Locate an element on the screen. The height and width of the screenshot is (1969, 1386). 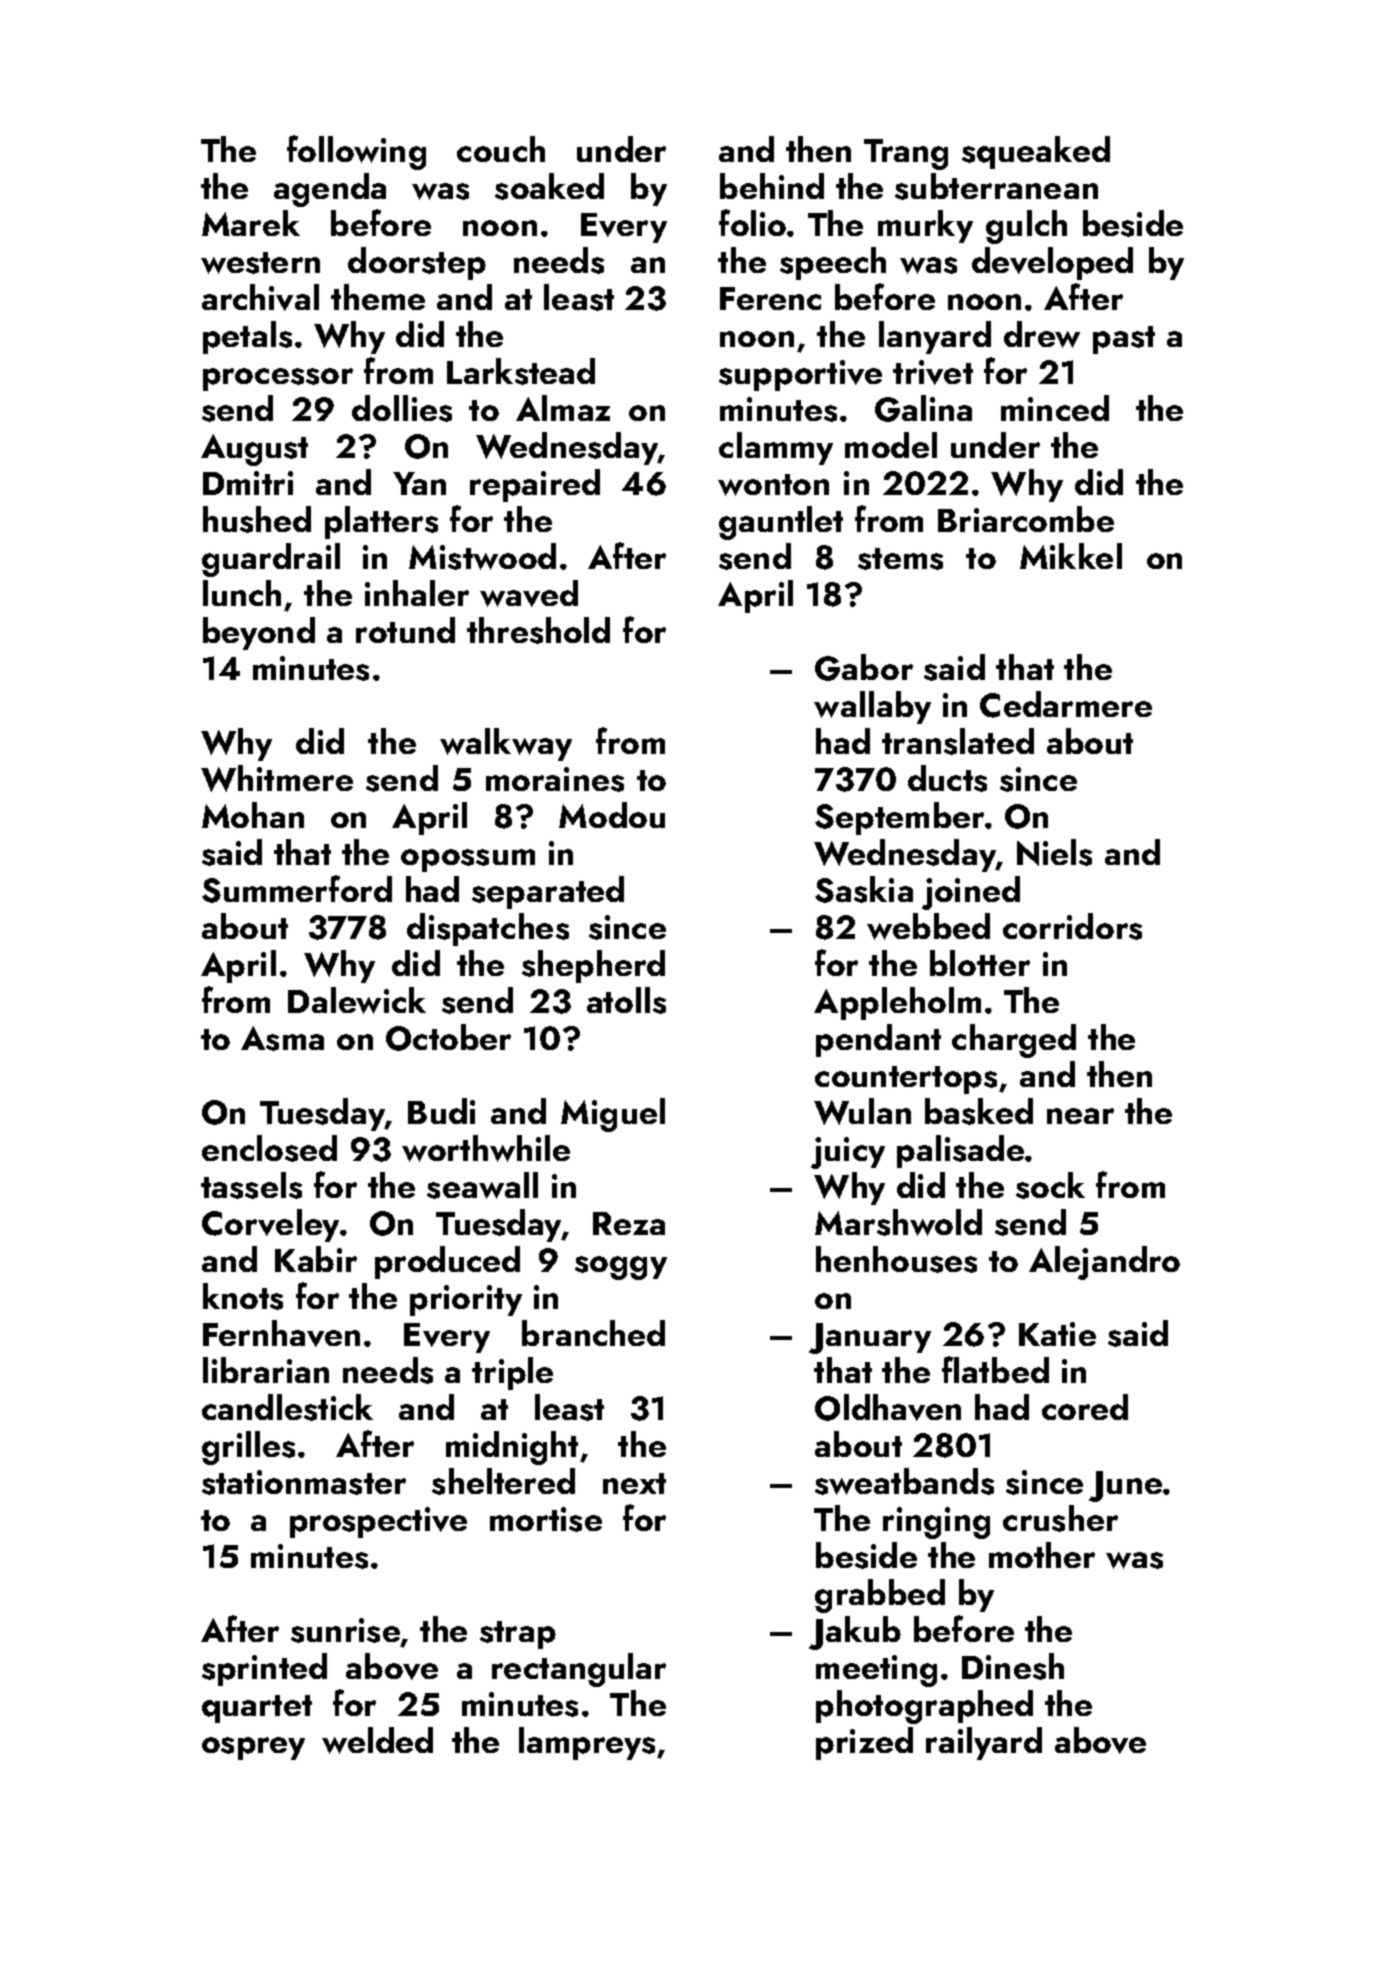
Dinesh is located at coordinates (1013, 1666).
